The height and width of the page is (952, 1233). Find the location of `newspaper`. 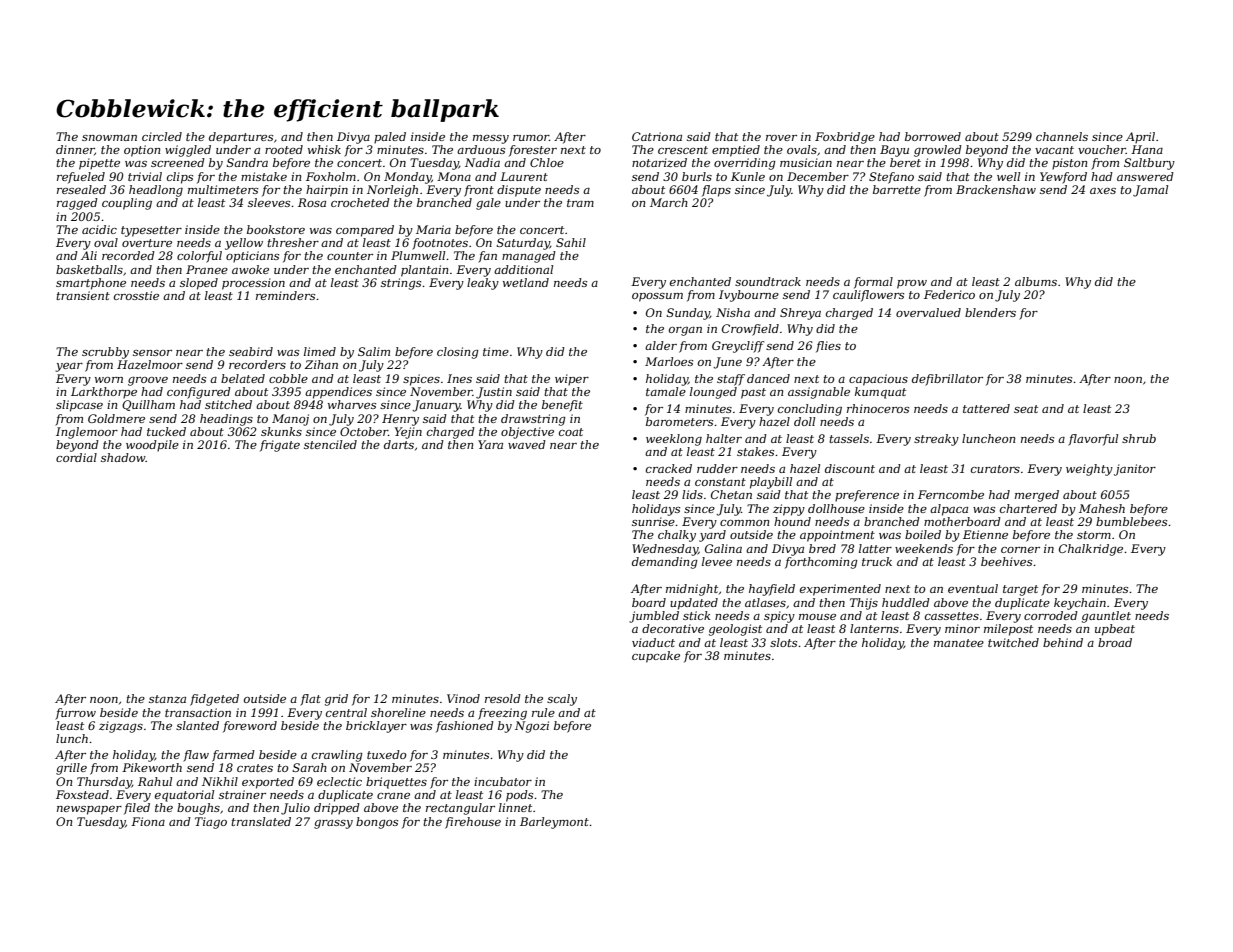

newspaper is located at coordinates (89, 810).
